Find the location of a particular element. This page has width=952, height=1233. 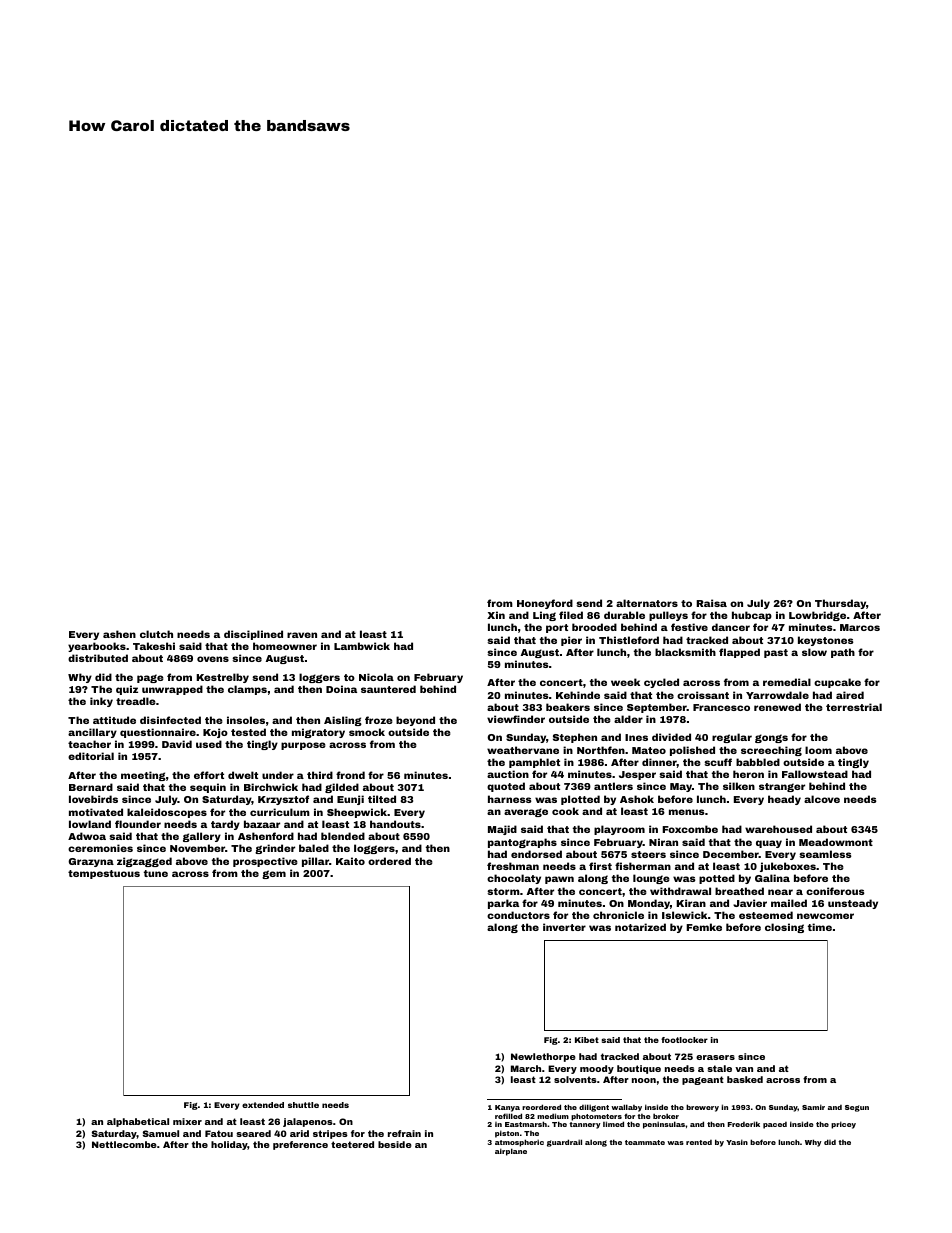

conductors is located at coordinates (518, 915).
